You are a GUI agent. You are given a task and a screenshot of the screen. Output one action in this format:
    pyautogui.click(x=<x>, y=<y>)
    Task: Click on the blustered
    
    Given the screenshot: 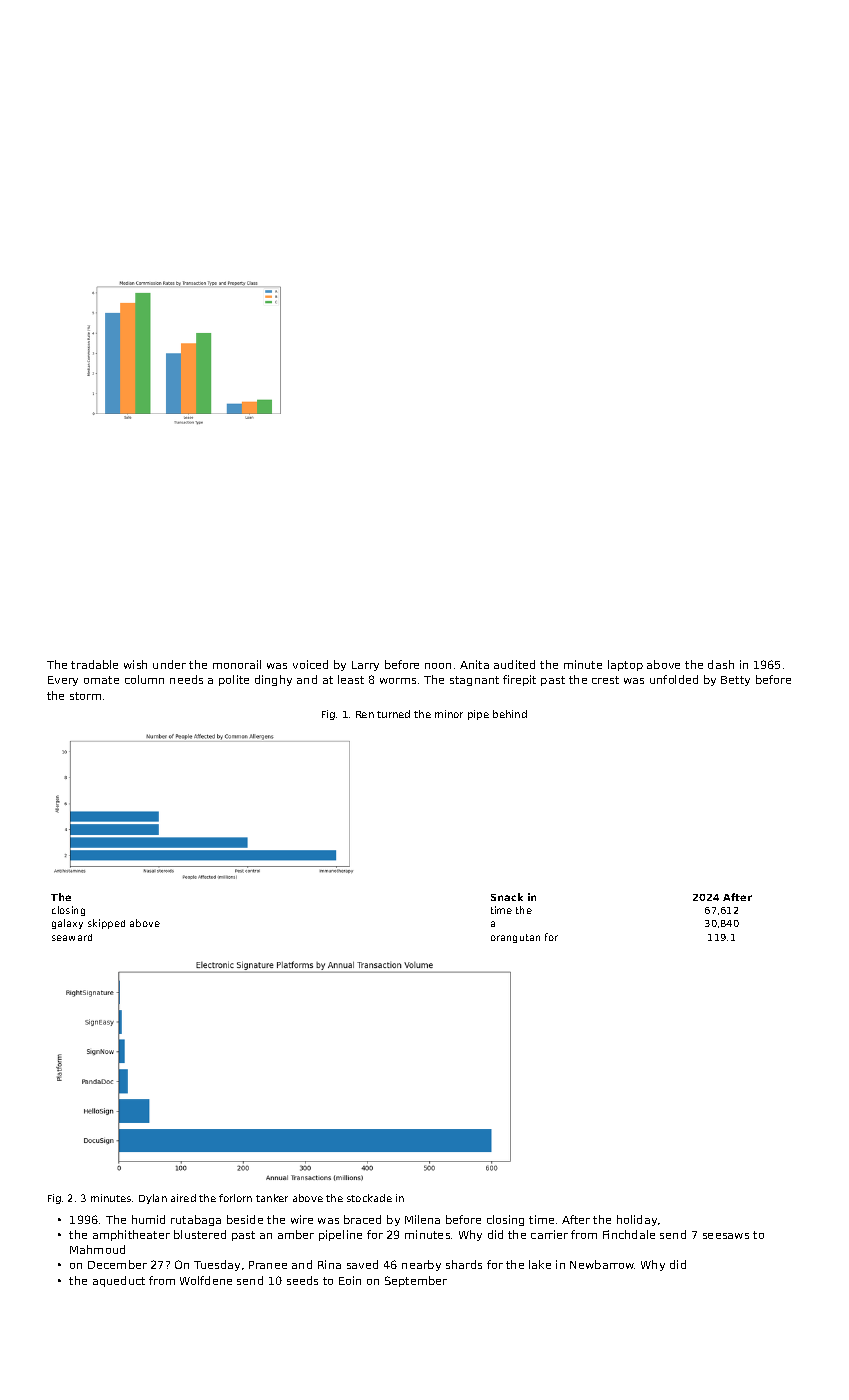 What is the action you would take?
    pyautogui.click(x=200, y=1234)
